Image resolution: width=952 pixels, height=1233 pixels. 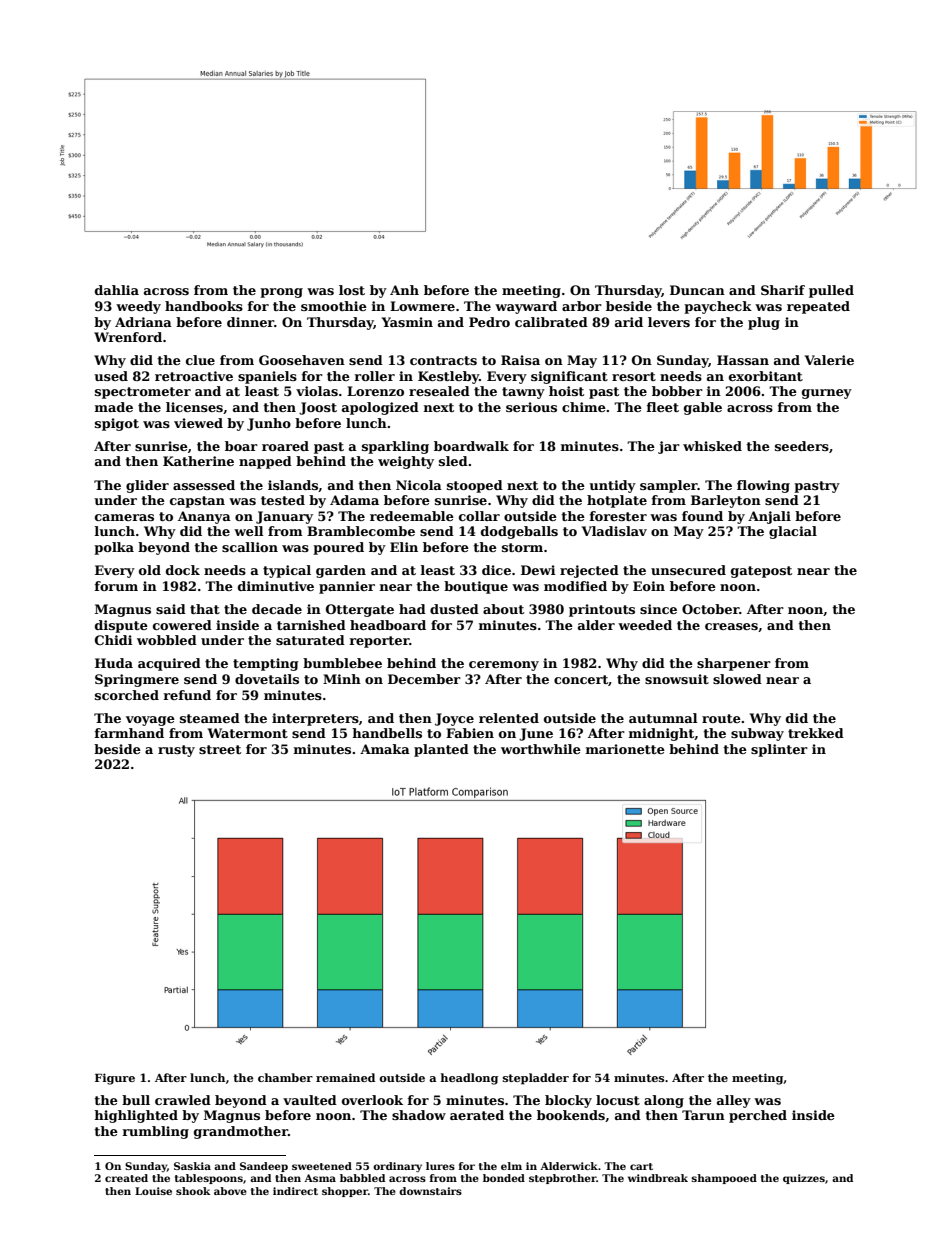 What do you see at coordinates (658, 1178) in the image?
I see `windbreak` at bounding box center [658, 1178].
